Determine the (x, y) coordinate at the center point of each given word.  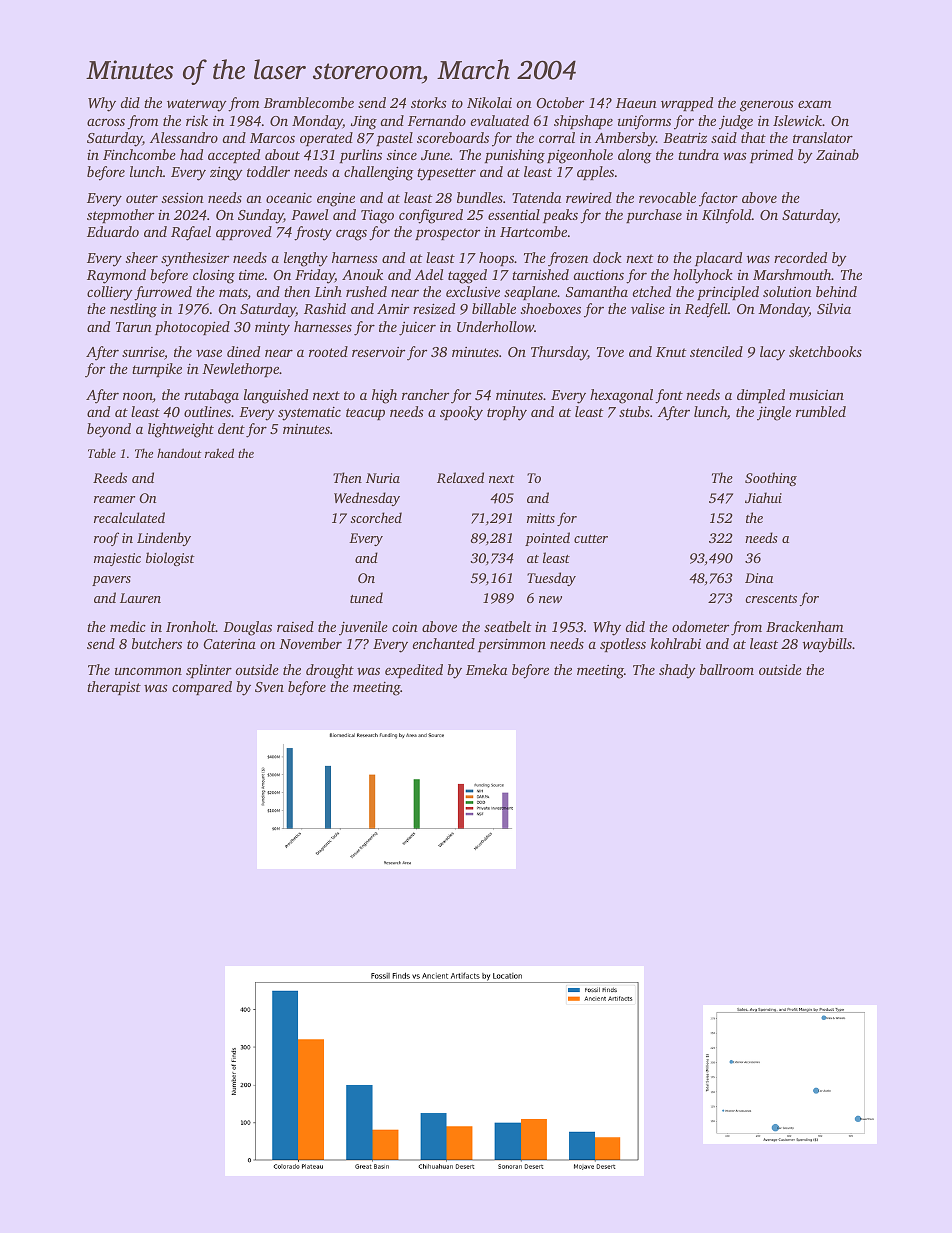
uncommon (148, 671)
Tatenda (536, 197)
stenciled (716, 351)
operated (326, 139)
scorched (376, 517)
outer (142, 198)
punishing (515, 156)
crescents (771, 599)
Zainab (837, 154)
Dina (759, 578)
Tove (610, 352)
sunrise (143, 352)
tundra (698, 154)
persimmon (512, 645)
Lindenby (164, 539)
